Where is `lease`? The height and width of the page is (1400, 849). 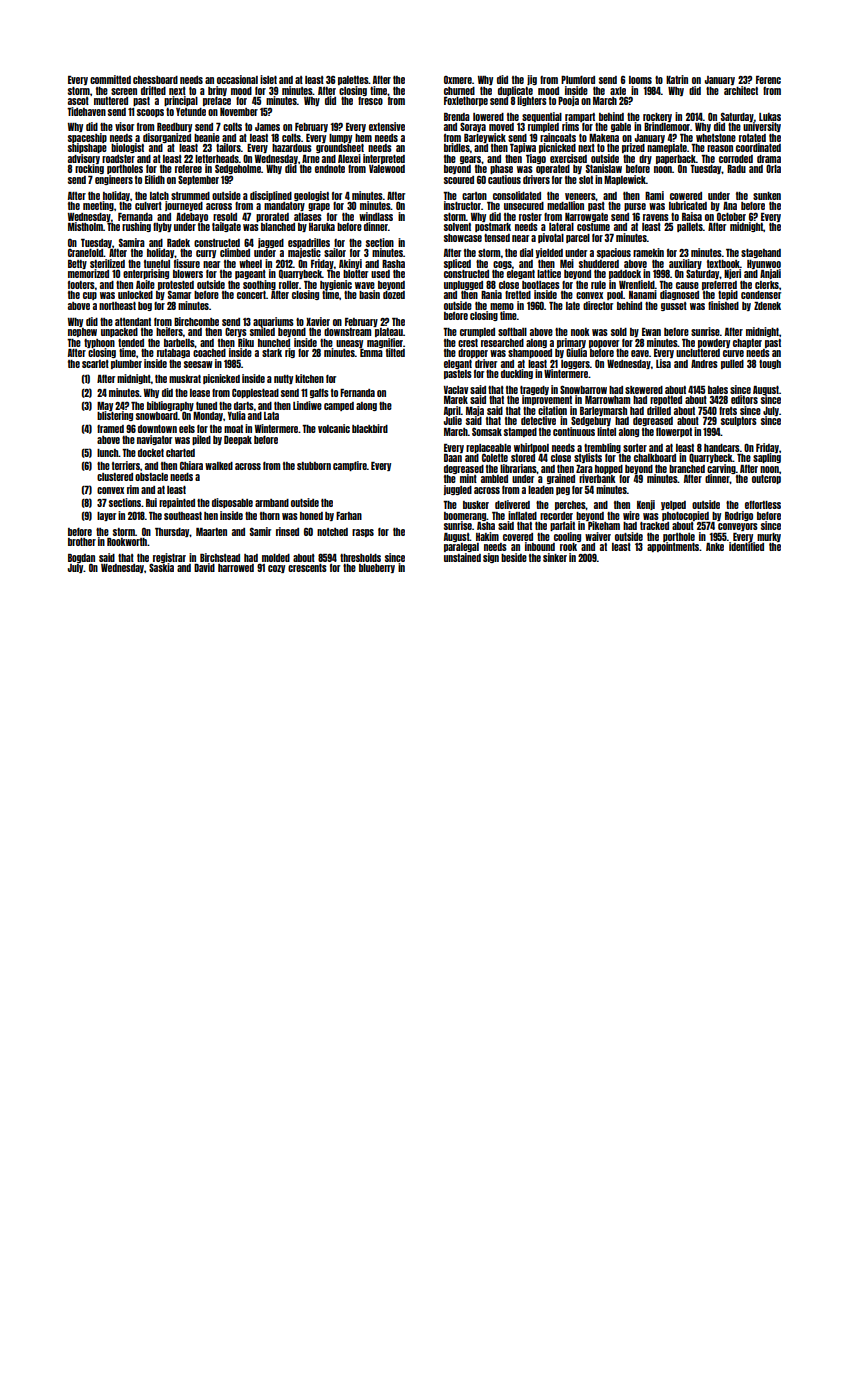 lease is located at coordinates (200, 393).
